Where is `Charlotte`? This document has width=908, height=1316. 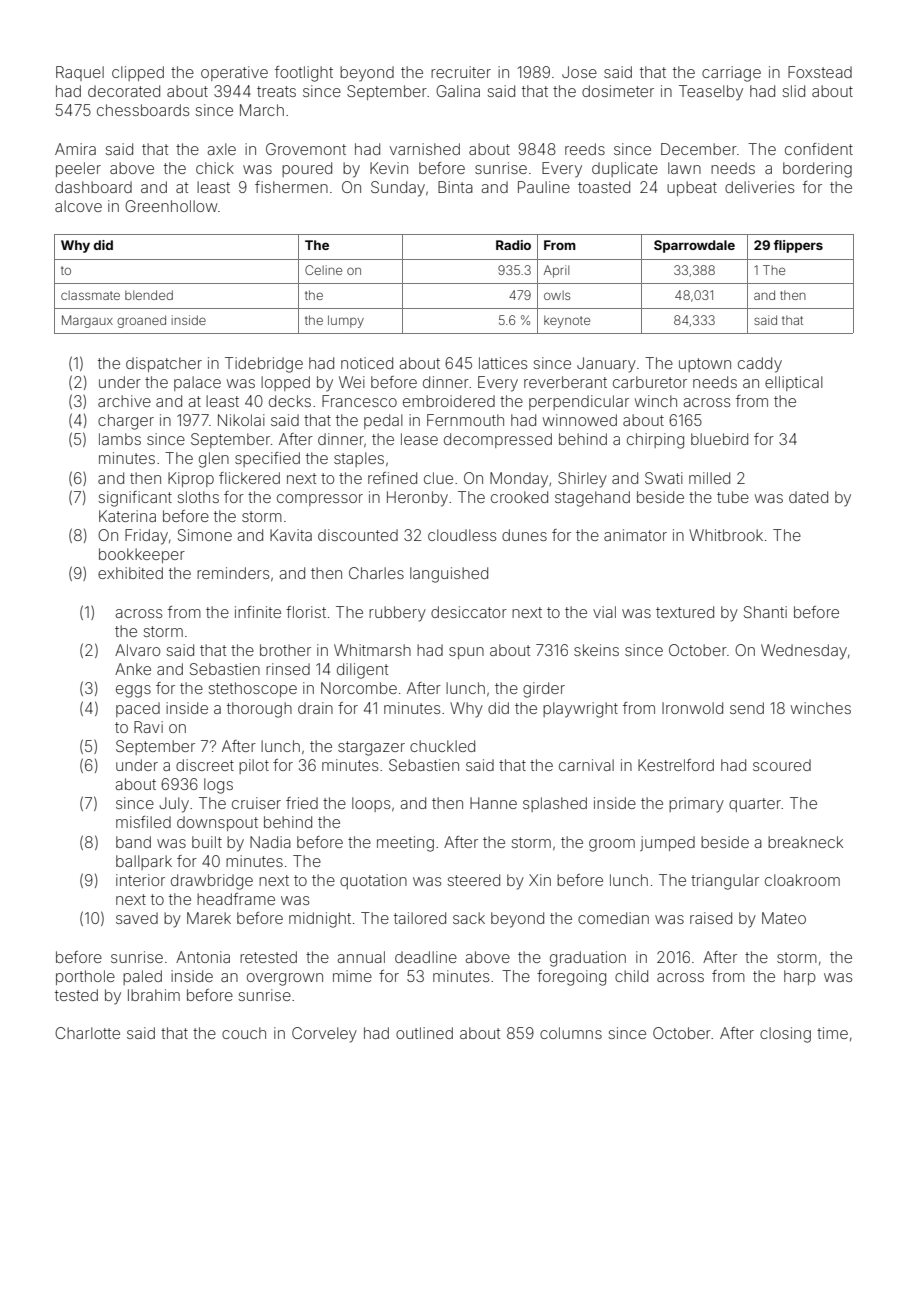 Charlotte is located at coordinates (87, 1033).
